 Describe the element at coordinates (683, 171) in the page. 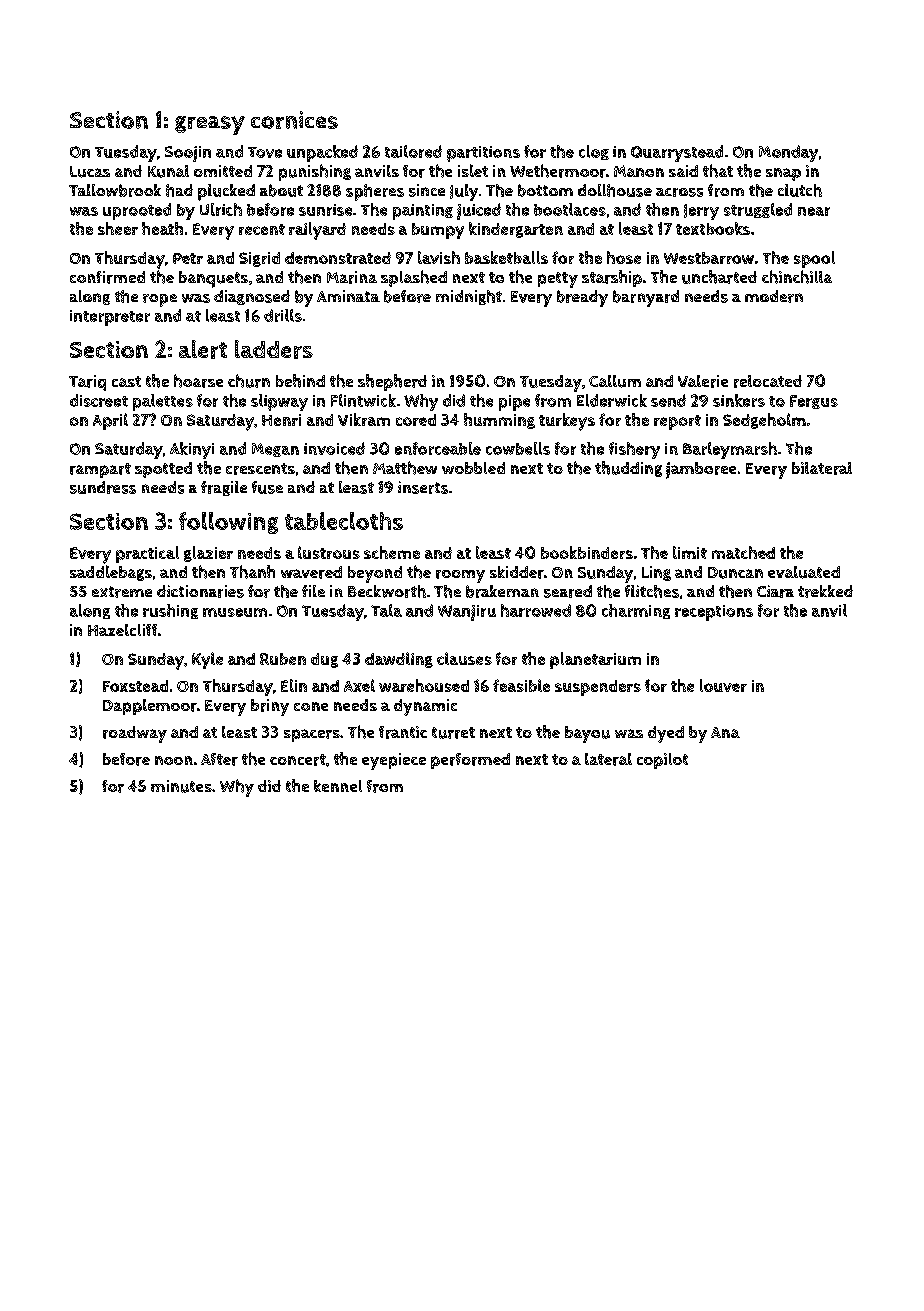

I see `said` at that location.
